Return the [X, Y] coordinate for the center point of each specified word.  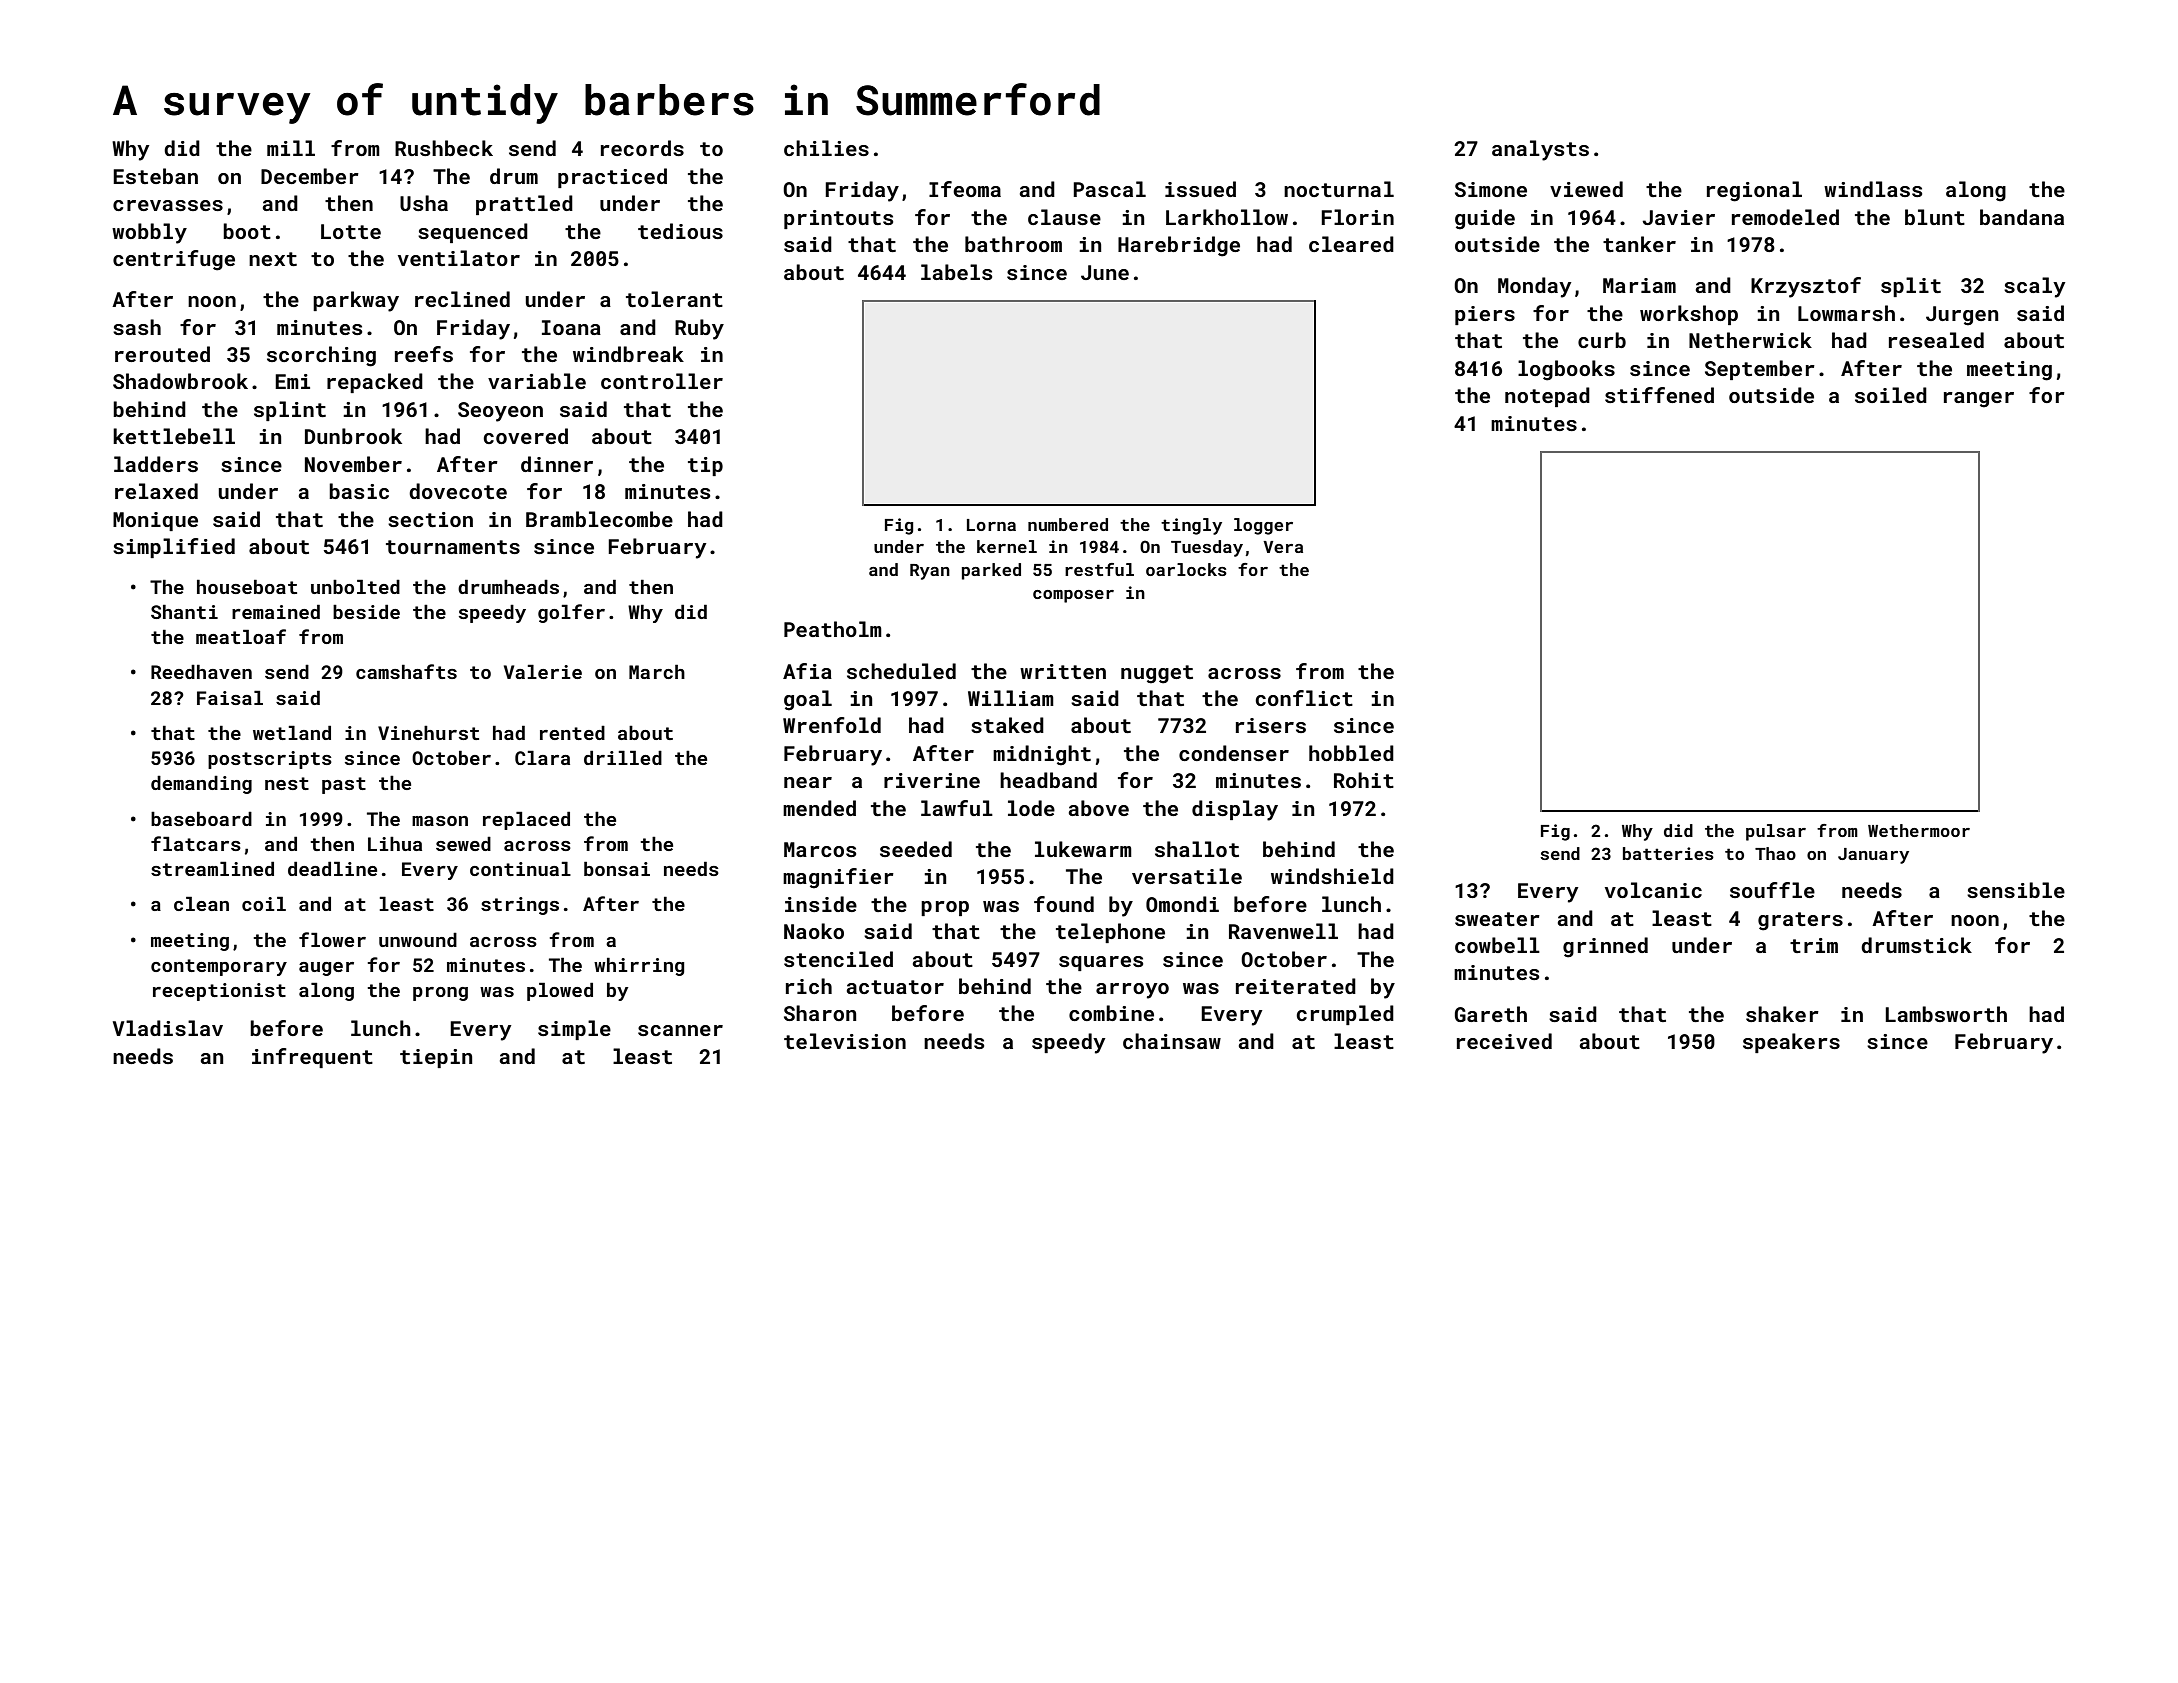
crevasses [168, 205]
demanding [201, 784]
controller [662, 381]
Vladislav [168, 1028]
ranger [1979, 400]
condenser [1234, 753]
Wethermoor [1919, 830]
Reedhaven [201, 671]
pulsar [1776, 832]
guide [1485, 219]
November [353, 464]
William [1011, 698]
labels [956, 272]
